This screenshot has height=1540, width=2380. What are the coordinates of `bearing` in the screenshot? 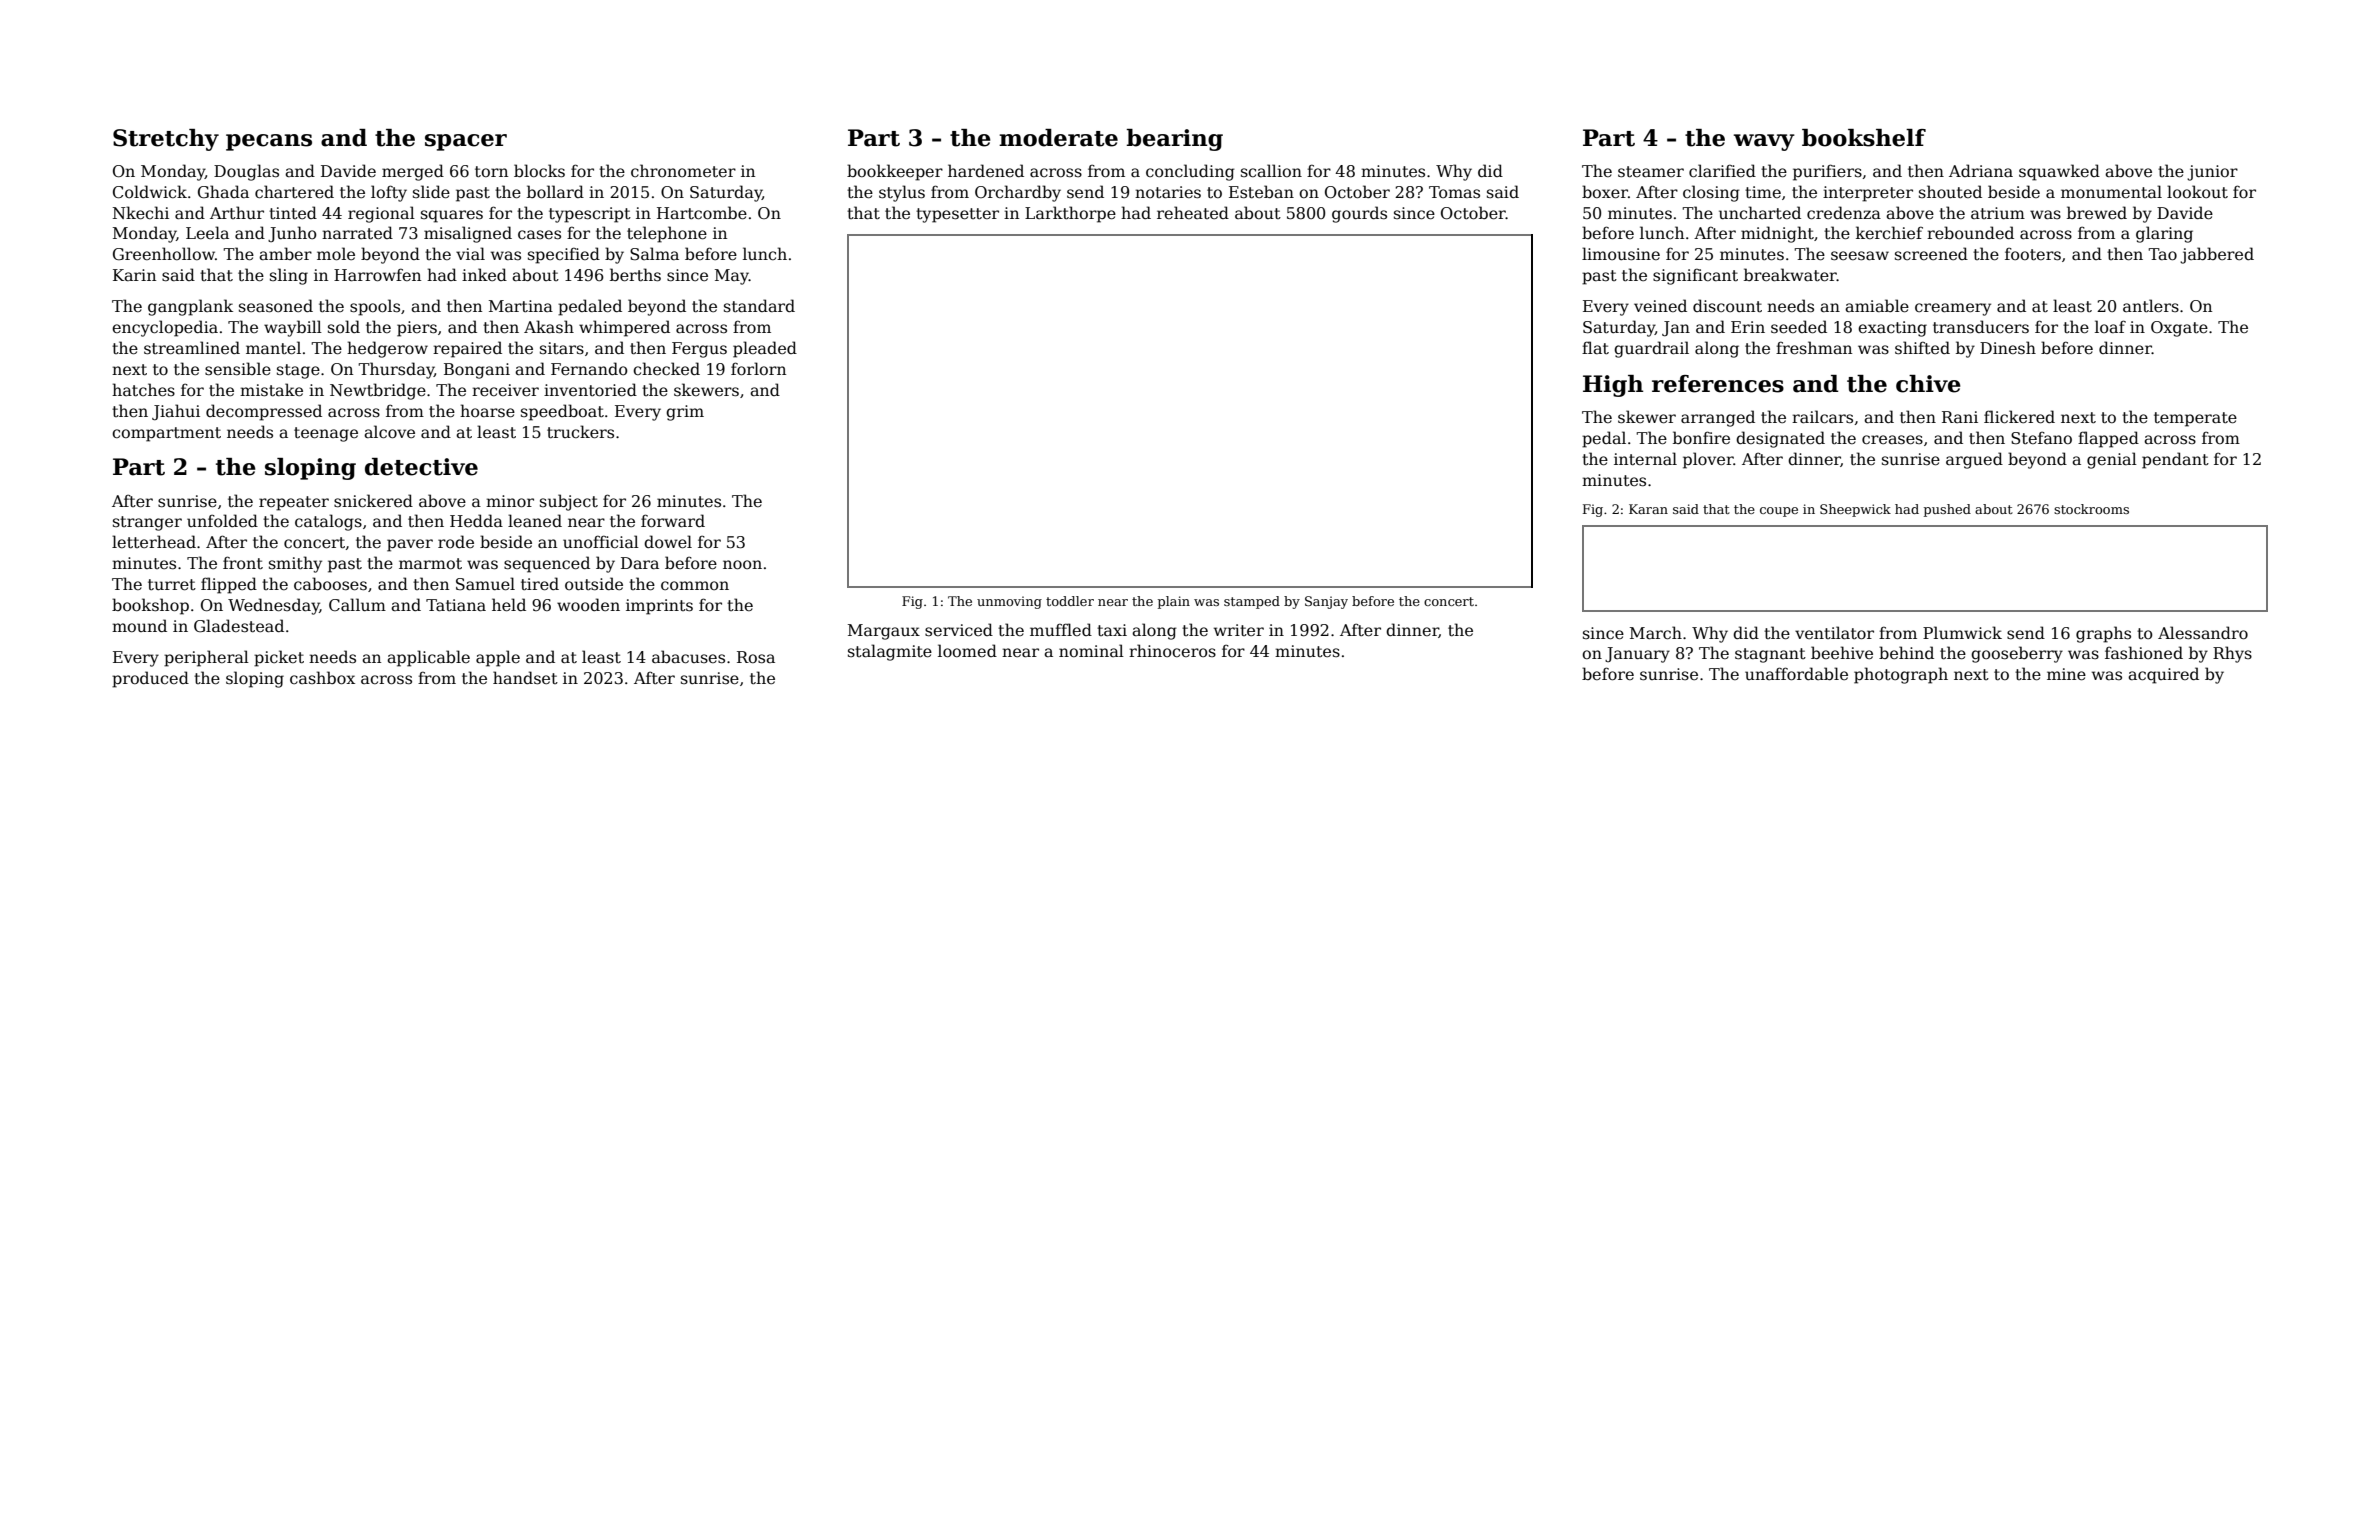 It's located at (1174, 140).
